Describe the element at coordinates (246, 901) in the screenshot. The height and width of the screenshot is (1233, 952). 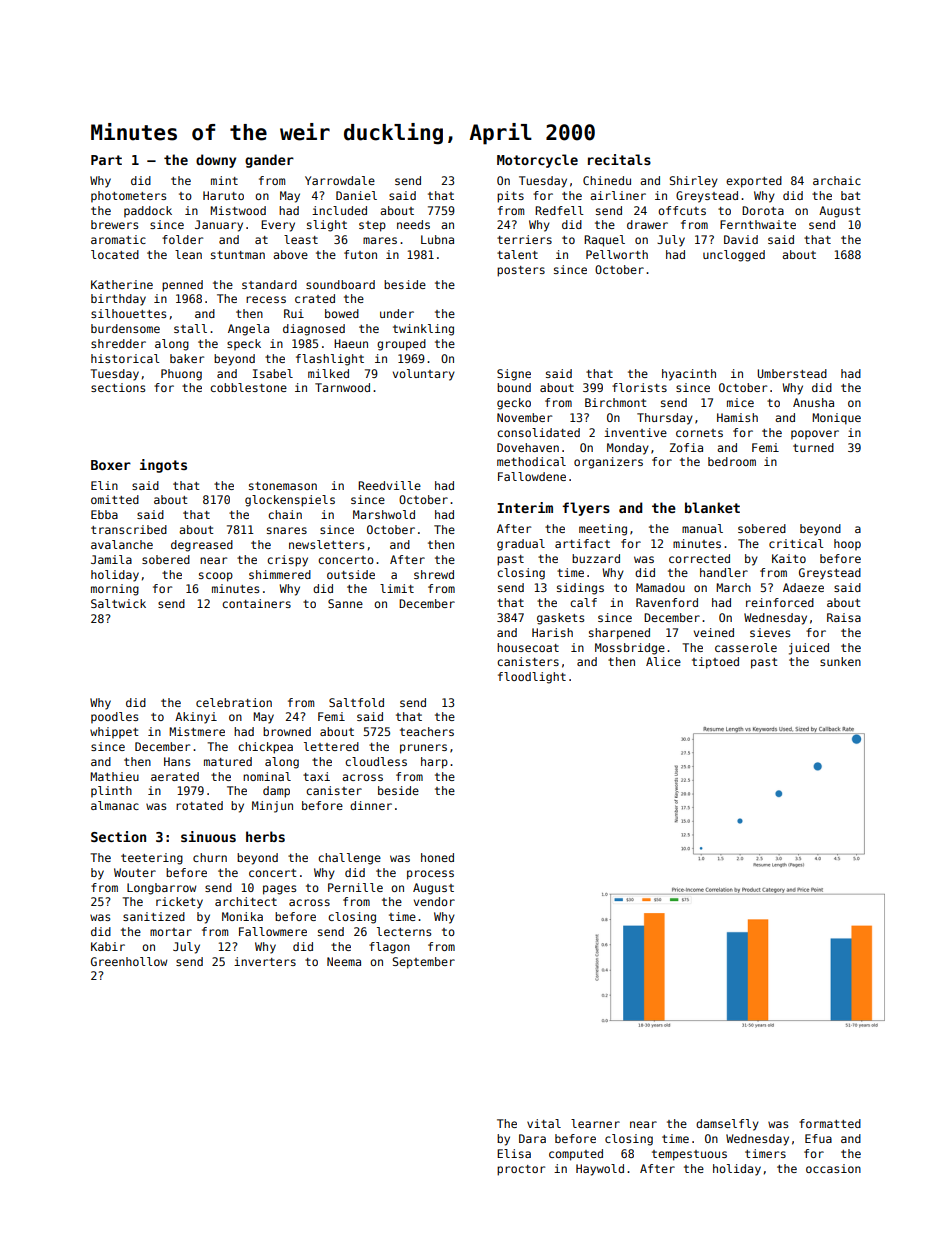
I see `architect` at that location.
